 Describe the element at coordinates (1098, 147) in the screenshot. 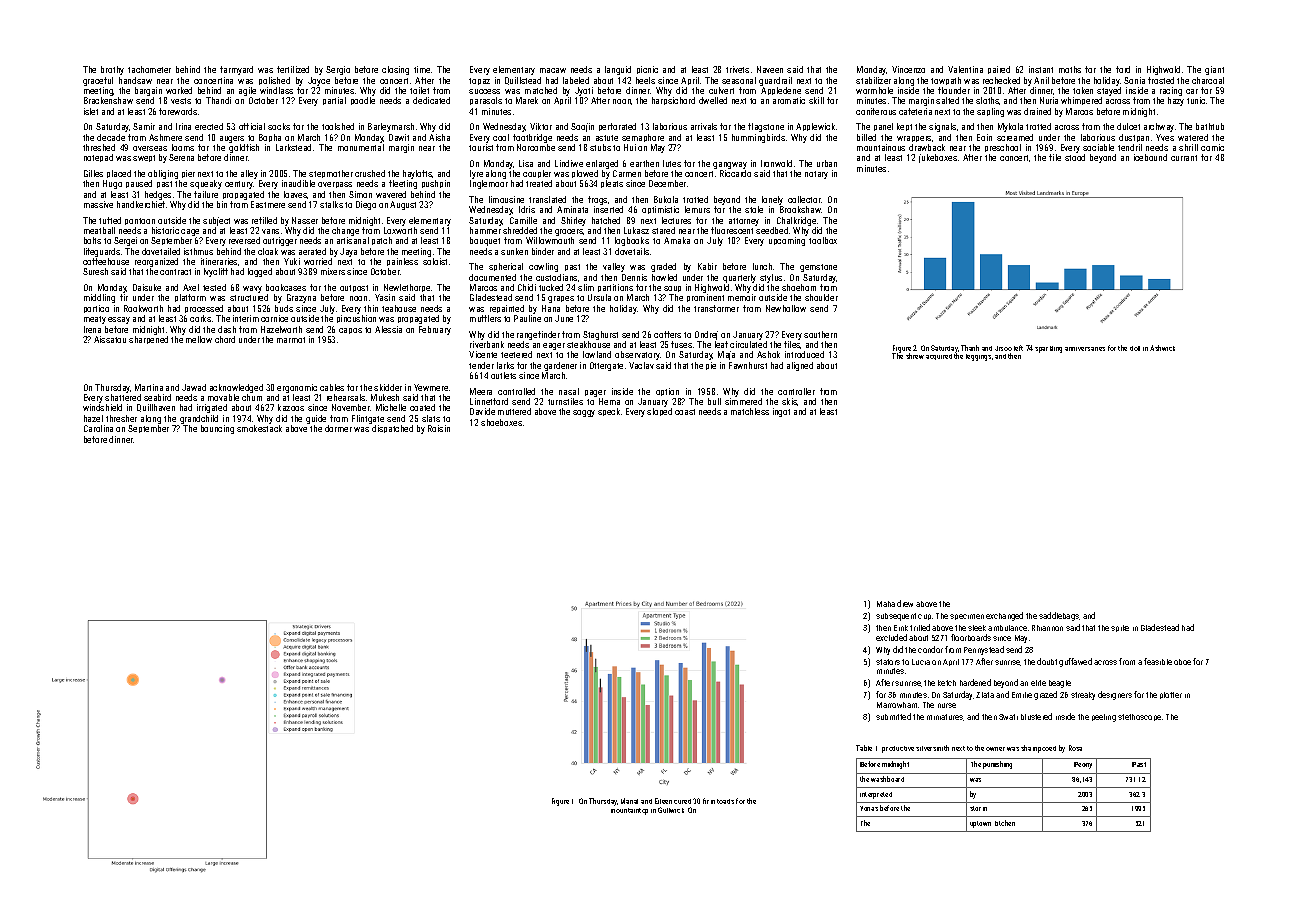

I see `sociable` at that location.
